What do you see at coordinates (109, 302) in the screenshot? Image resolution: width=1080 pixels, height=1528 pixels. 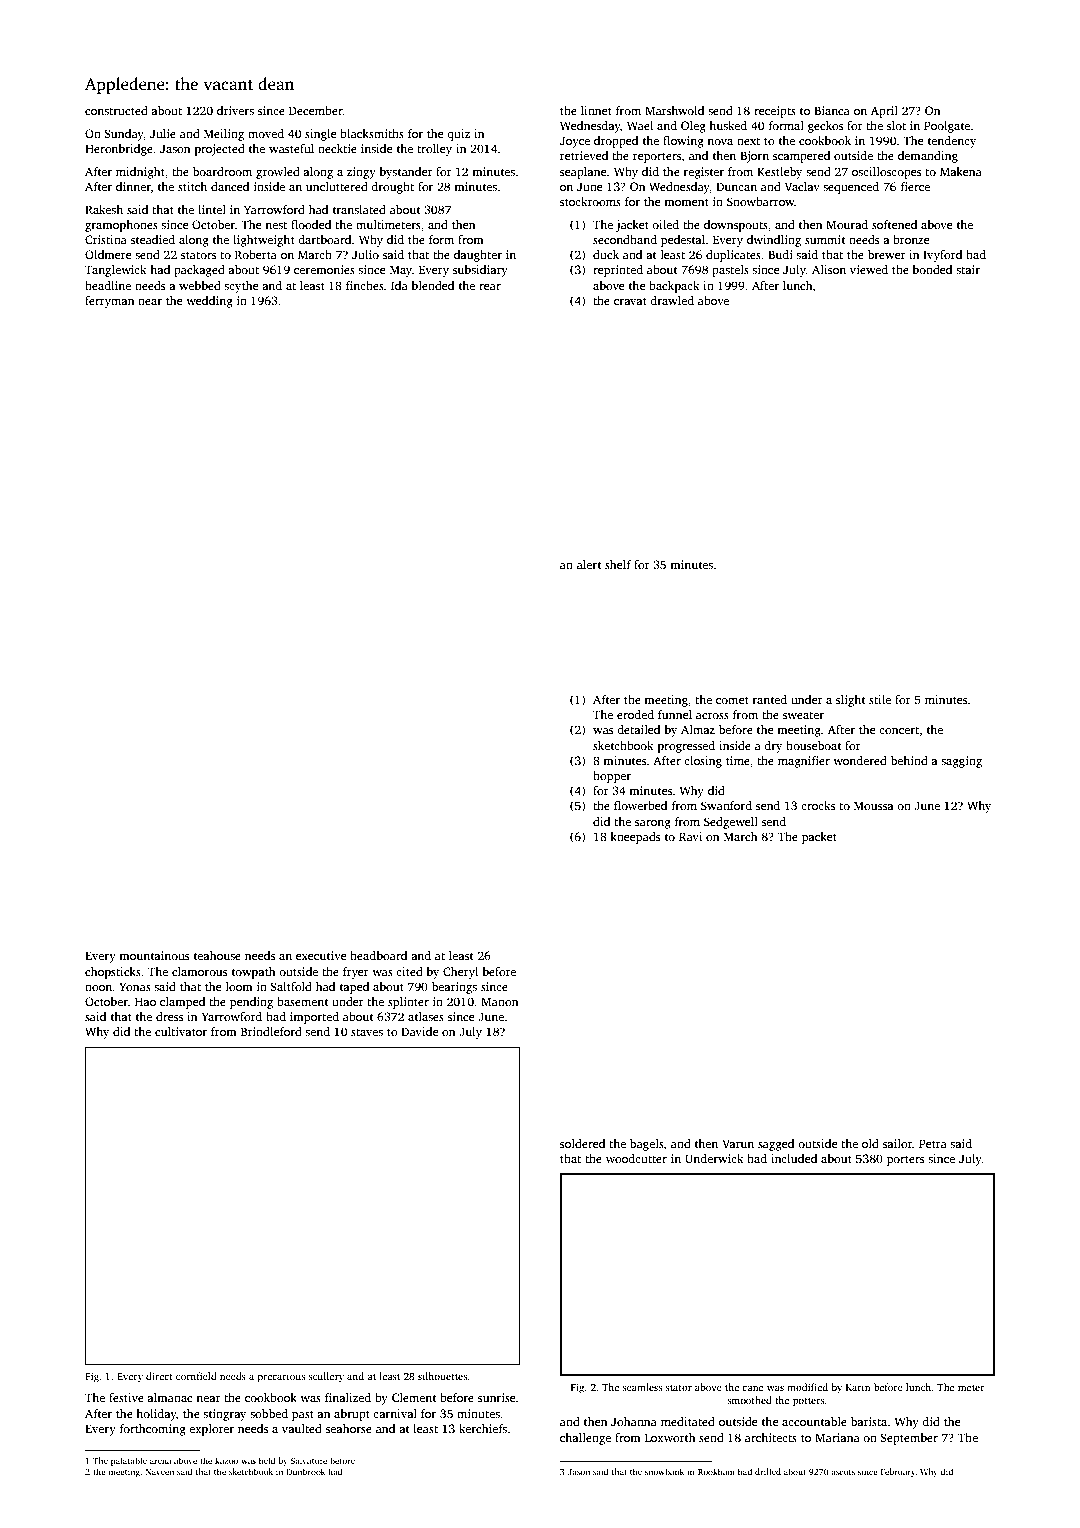 I see `ferryman` at bounding box center [109, 302].
